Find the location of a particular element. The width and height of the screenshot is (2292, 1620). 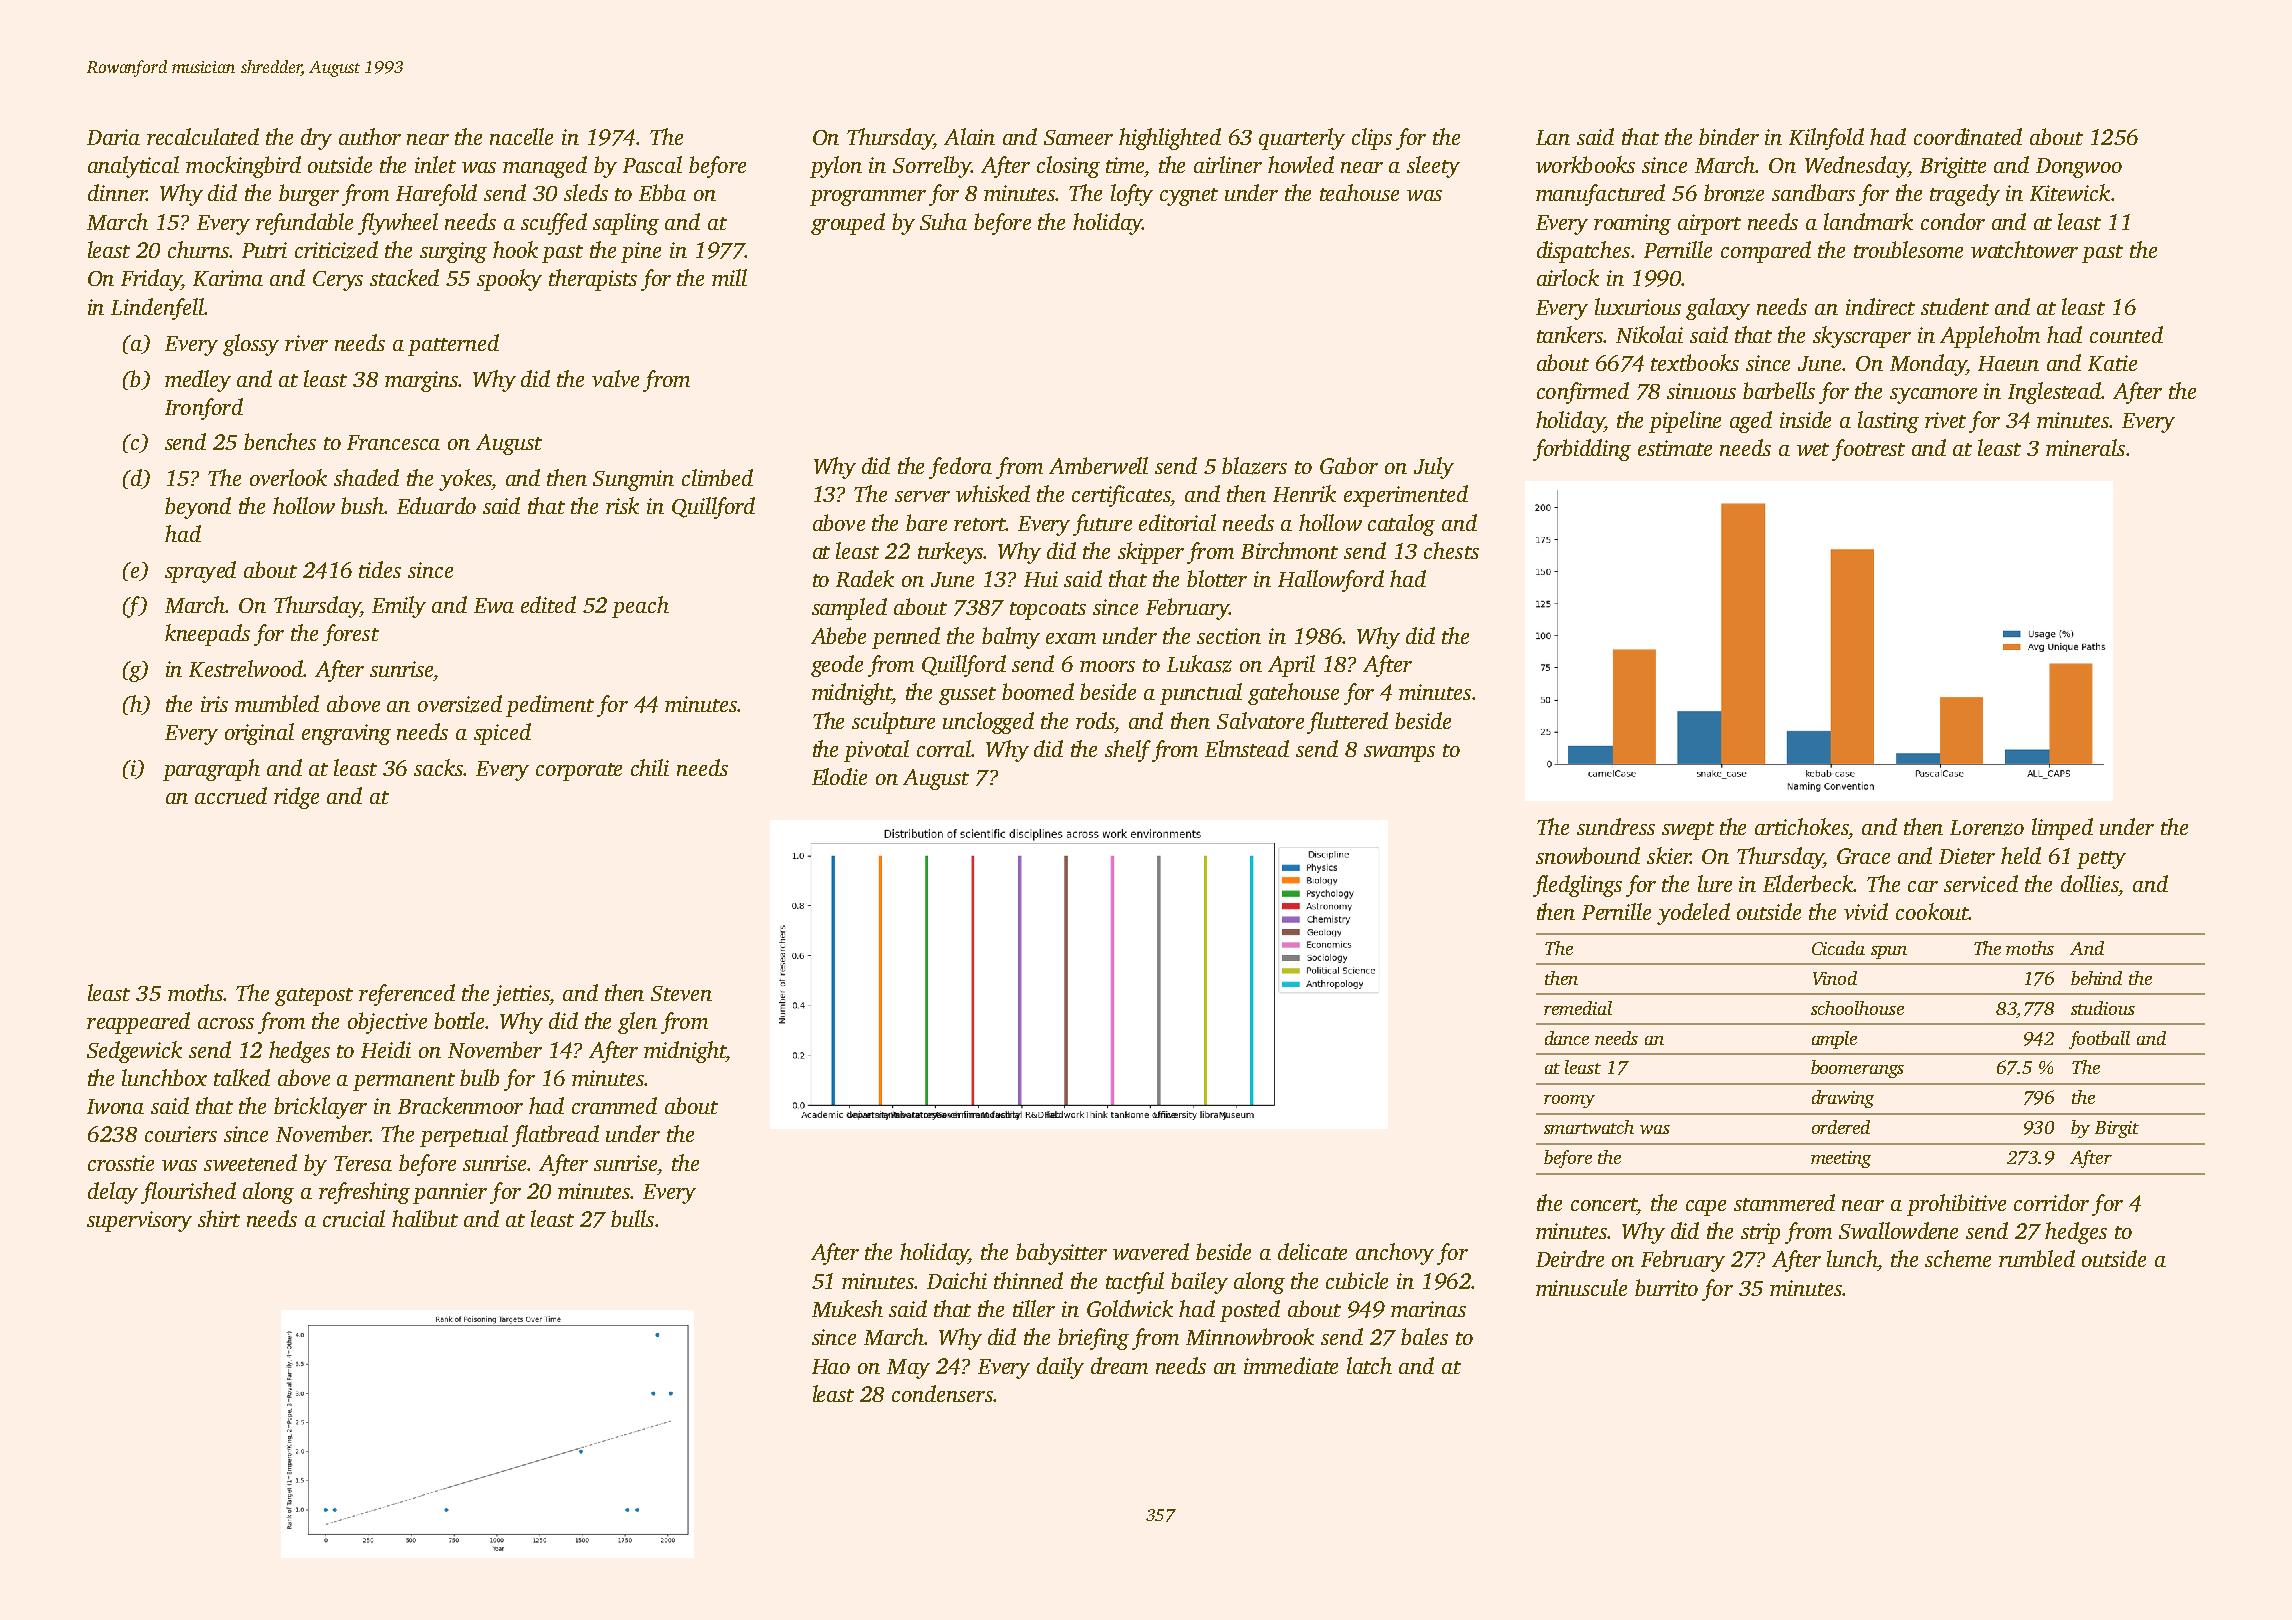

minerals is located at coordinates (2085, 447).
